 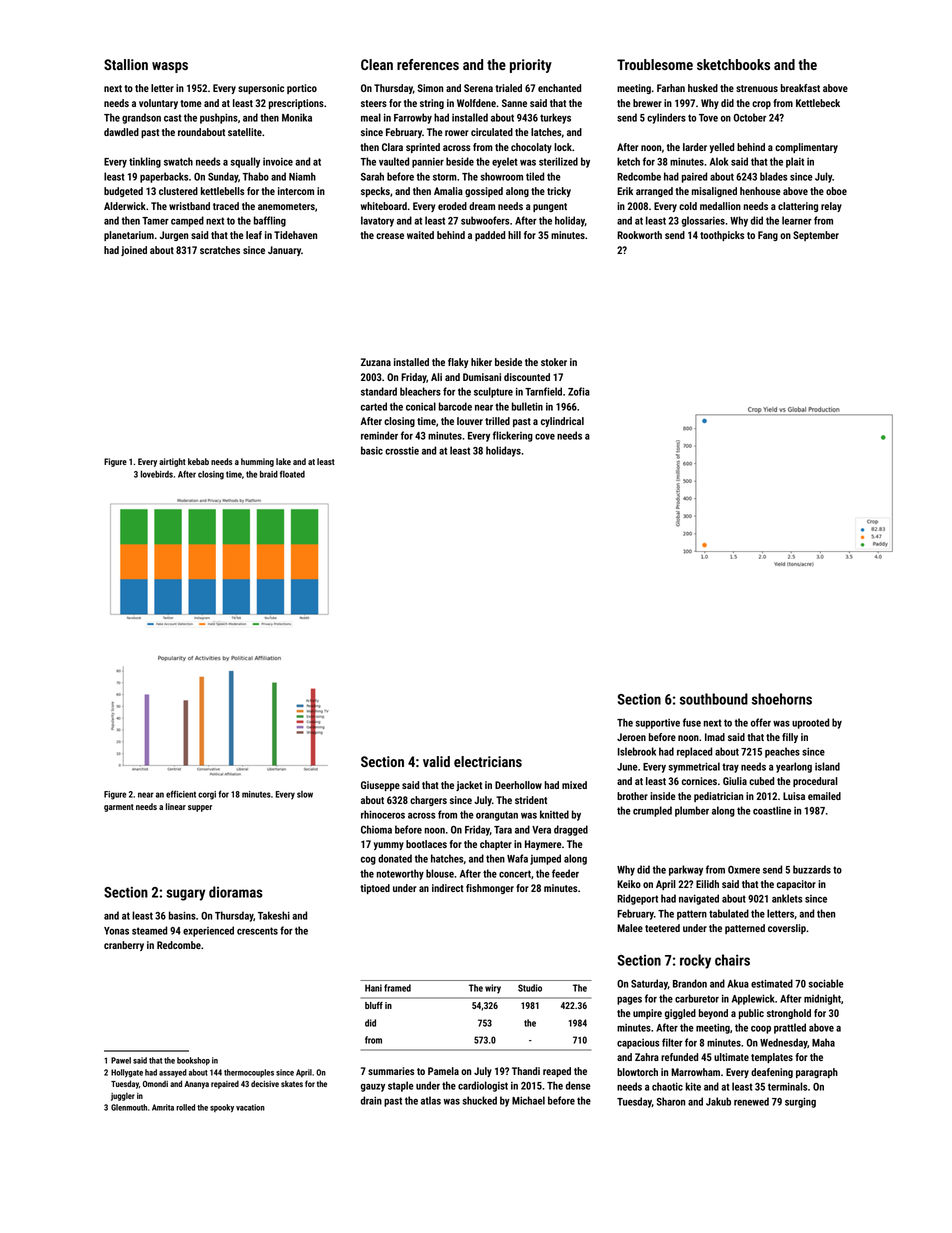 What do you see at coordinates (562, 422) in the screenshot?
I see `cylindrical` at bounding box center [562, 422].
